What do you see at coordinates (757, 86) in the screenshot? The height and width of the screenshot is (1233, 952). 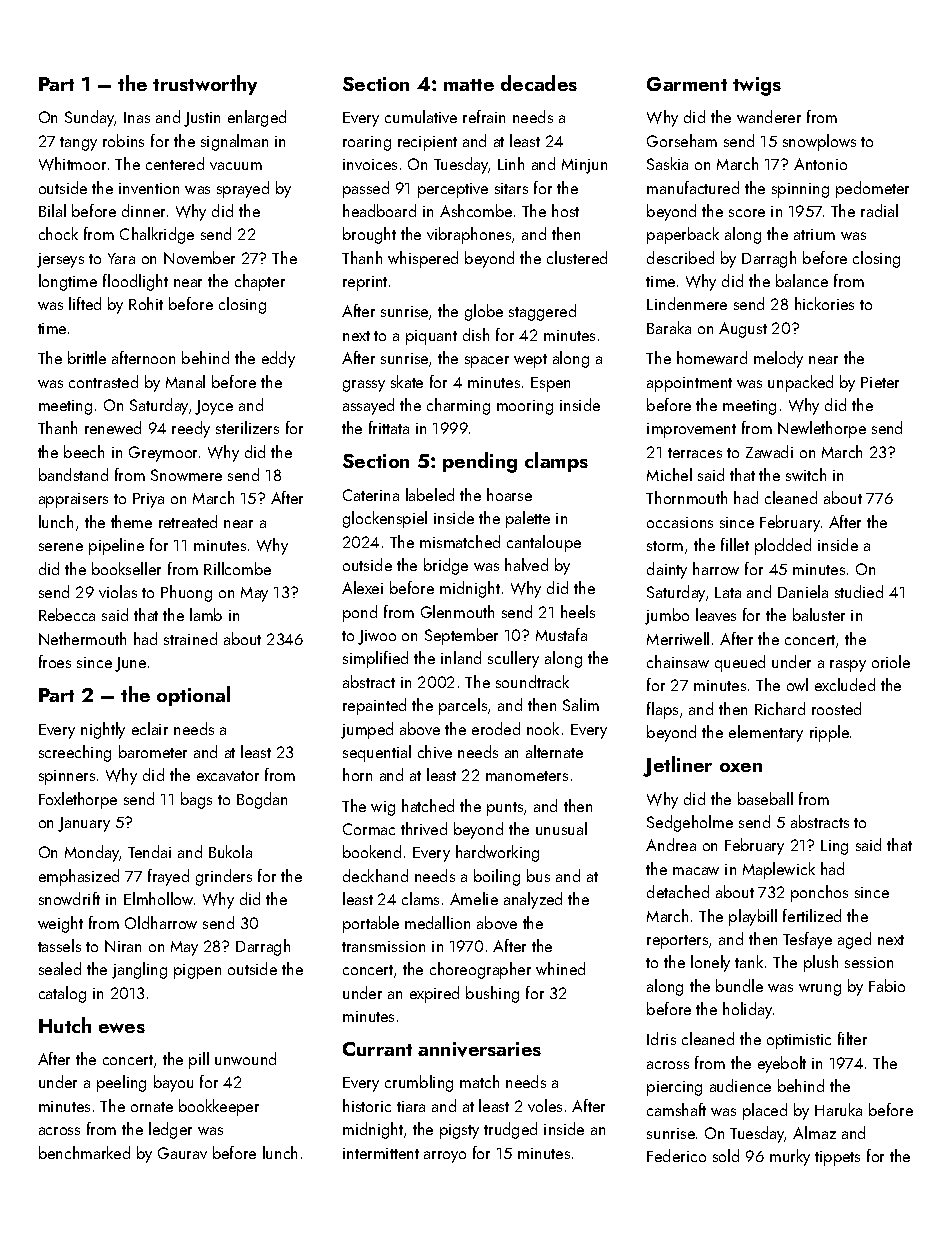 I see `twigs` at bounding box center [757, 86].
